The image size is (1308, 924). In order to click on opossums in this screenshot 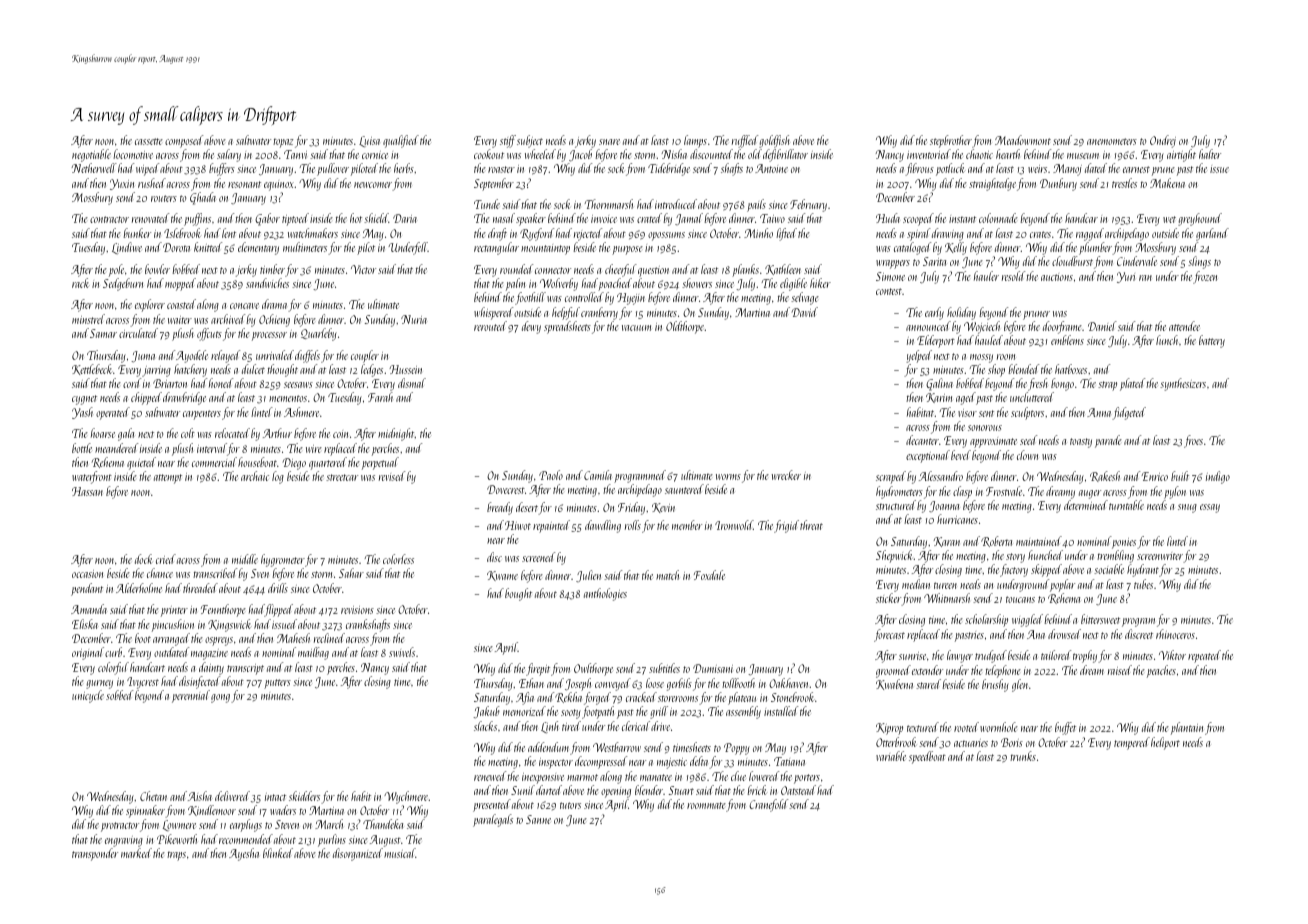, I will do `click(666, 236)`.
